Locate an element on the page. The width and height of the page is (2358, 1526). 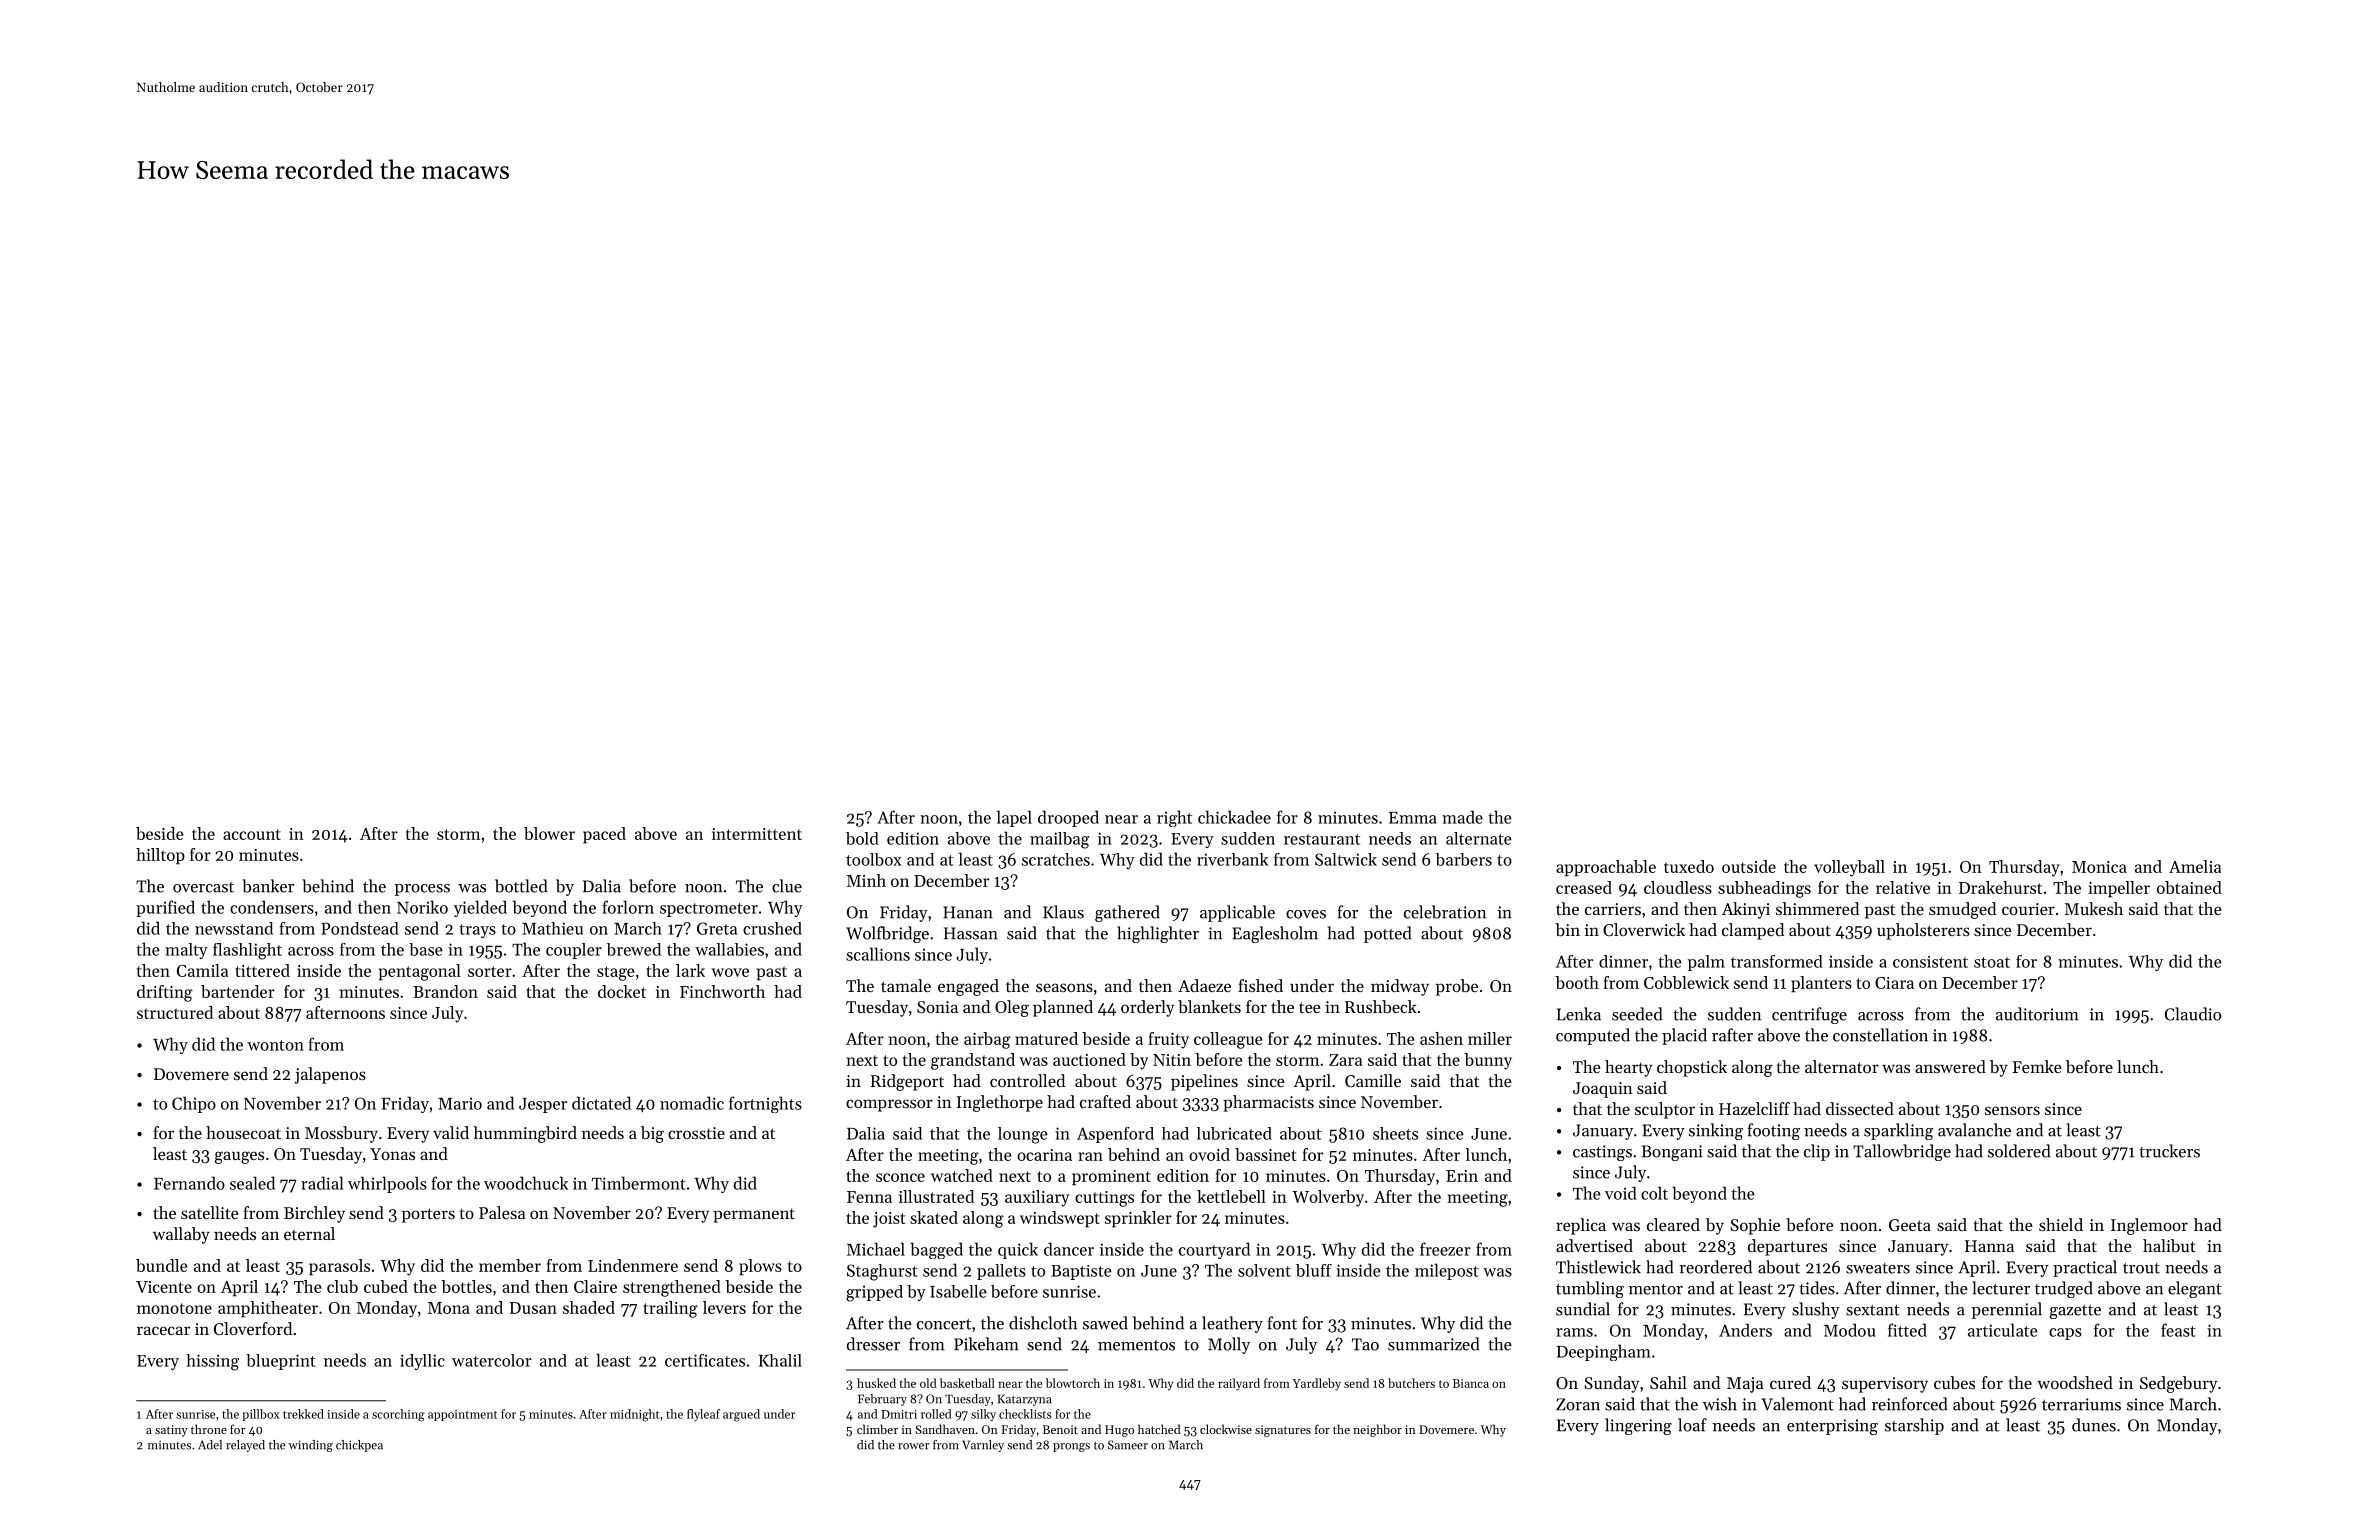
grandstand is located at coordinates (973, 1061).
